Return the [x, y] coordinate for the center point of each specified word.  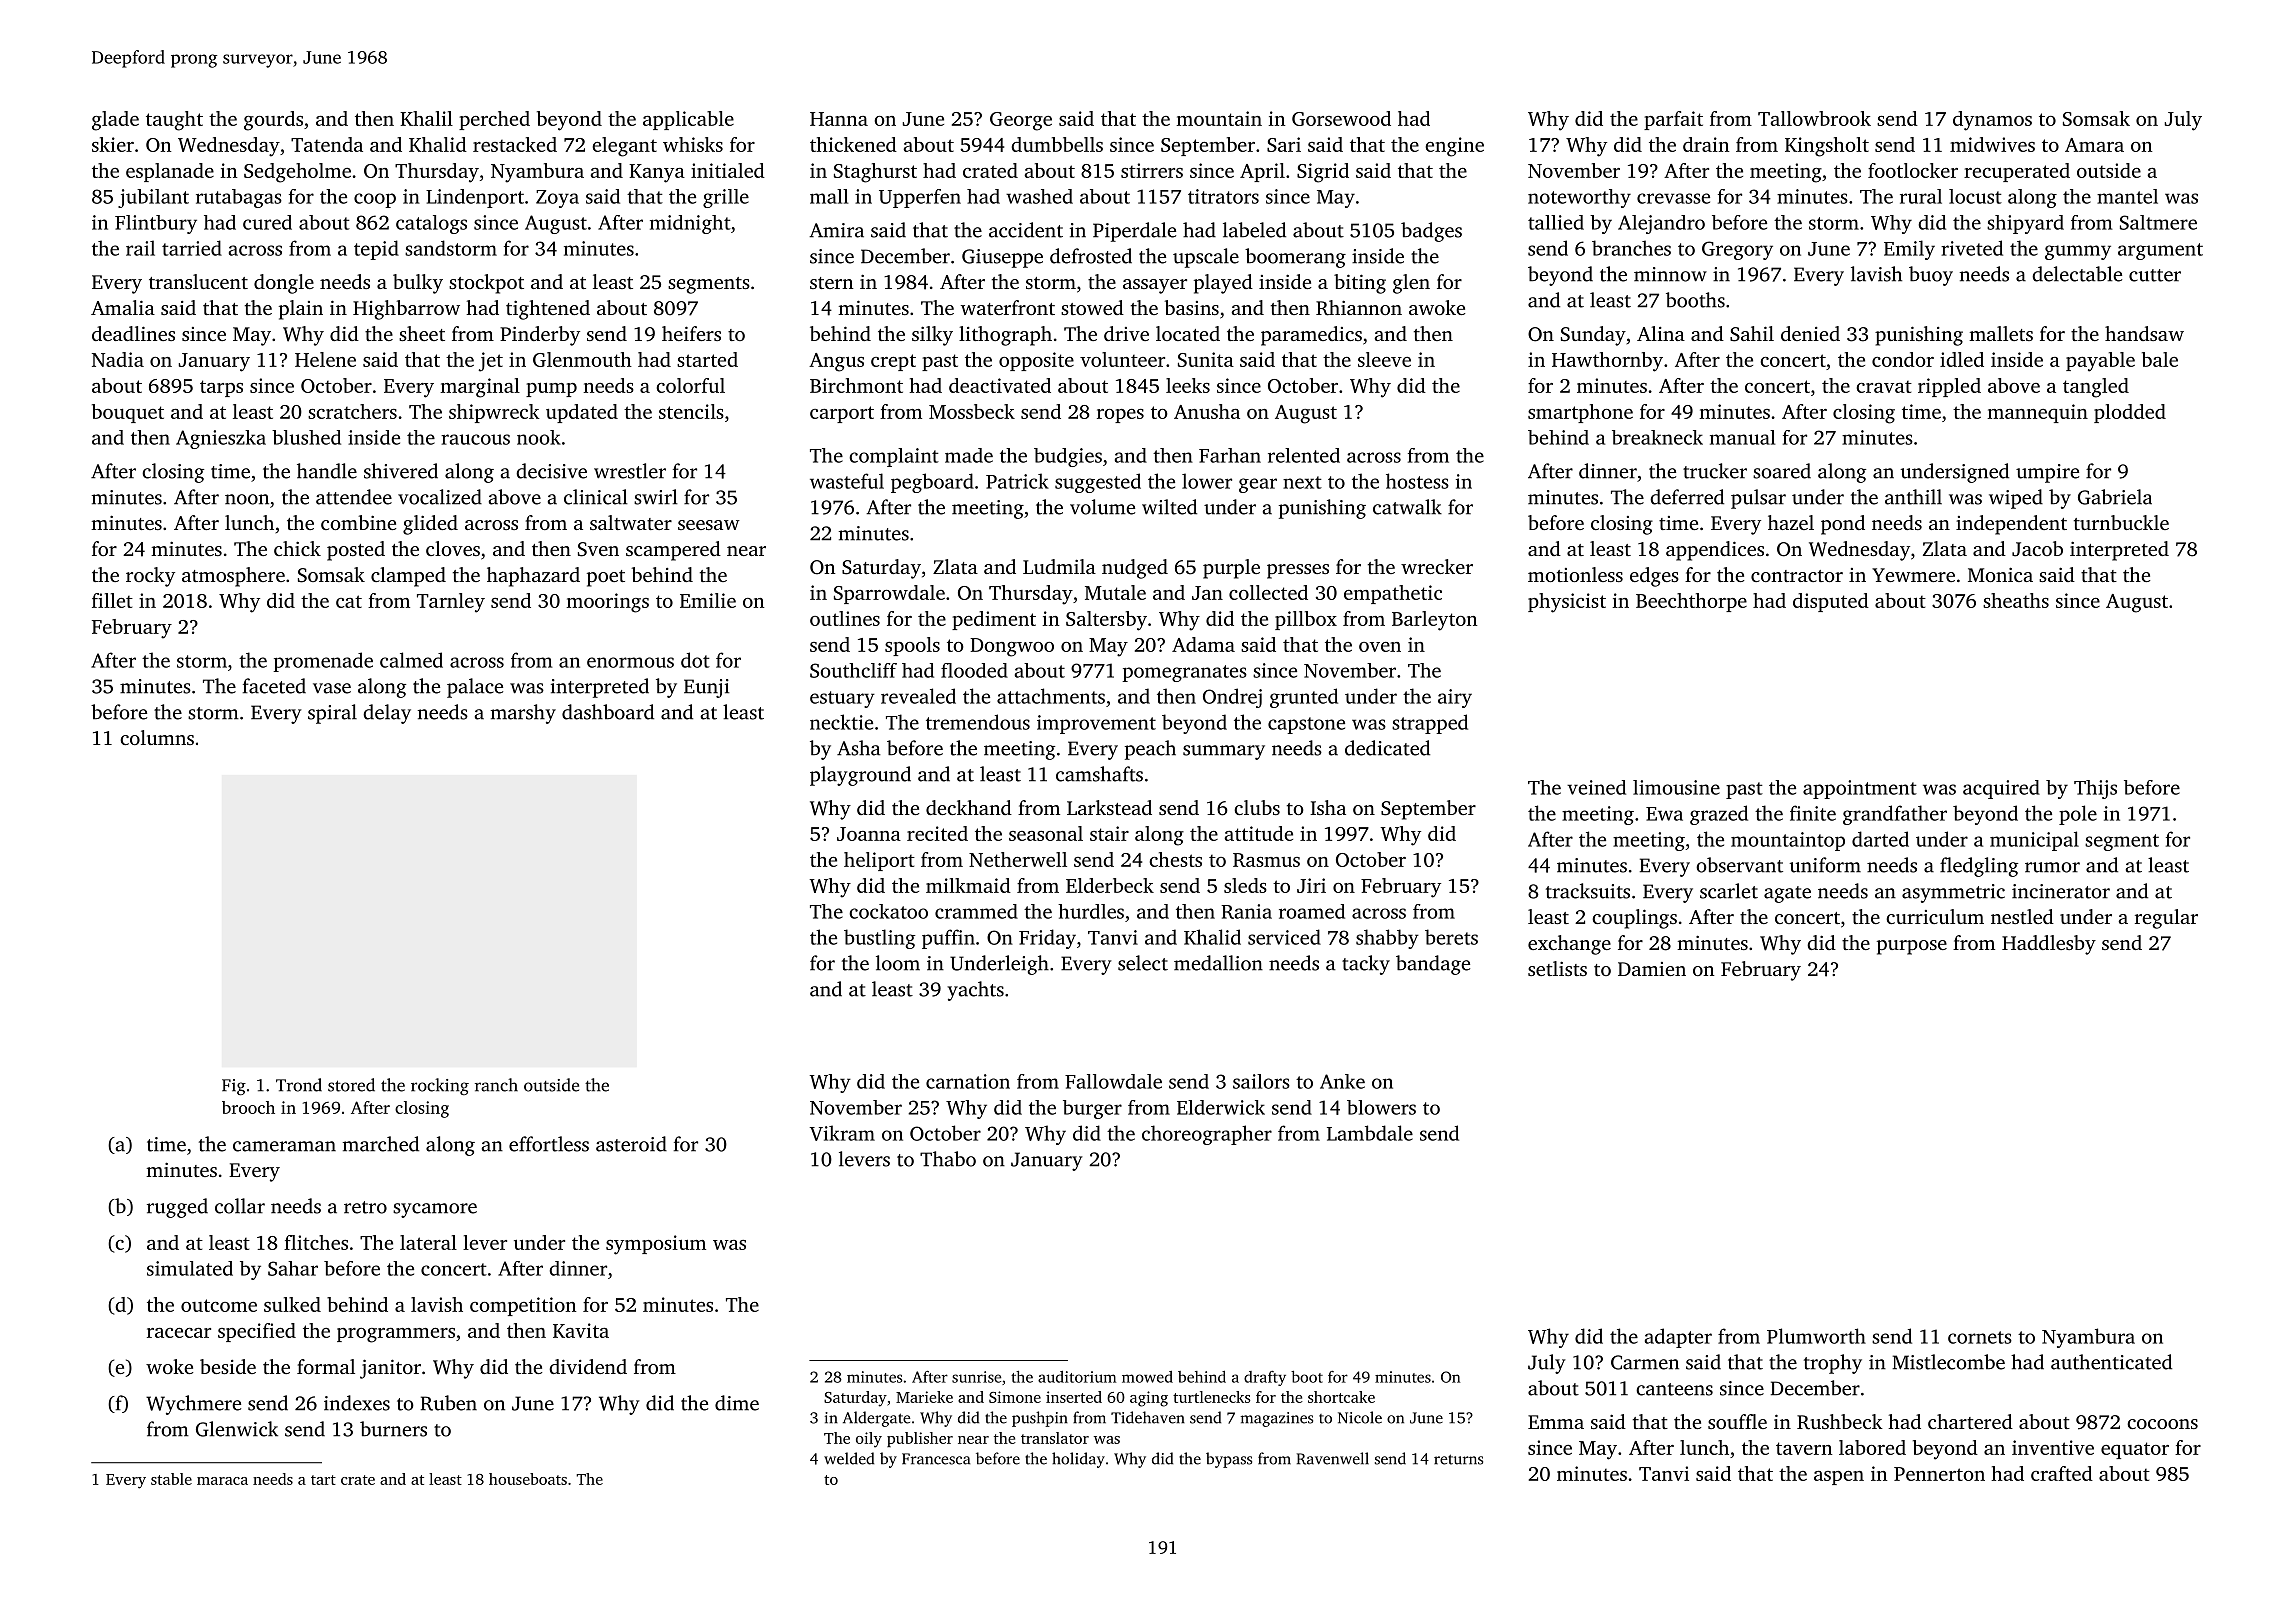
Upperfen [920, 198]
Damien [1652, 969]
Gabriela [2115, 497]
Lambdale [1370, 1133]
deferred [1687, 497]
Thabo [948, 1159]
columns [157, 737]
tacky [1366, 965]
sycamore [435, 1210]
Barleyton [1434, 621]
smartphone [1580, 413]
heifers [691, 333]
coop [375, 200]
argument [2160, 251]
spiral [332, 714]
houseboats [528, 1479]
